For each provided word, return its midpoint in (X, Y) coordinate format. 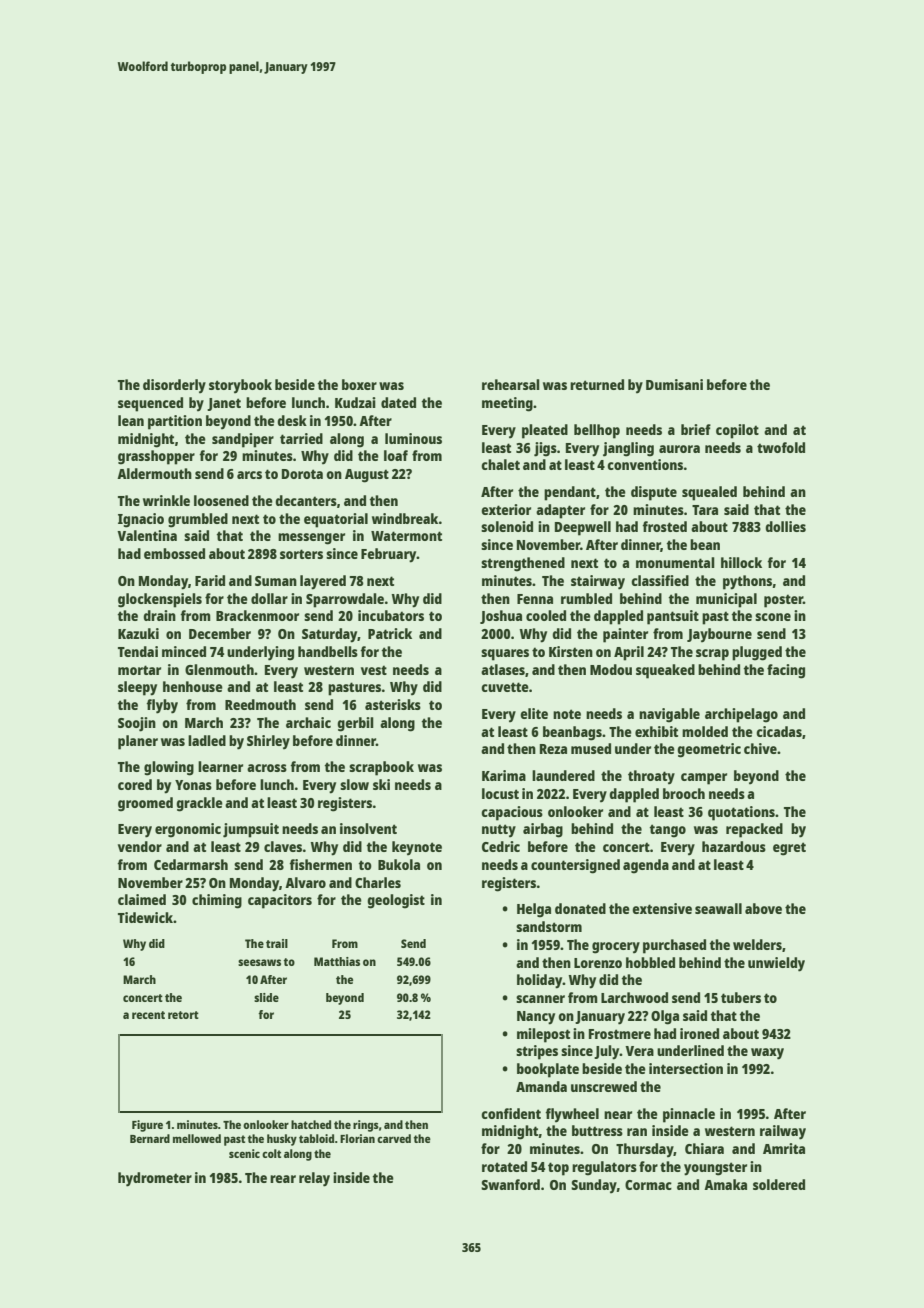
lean (131, 420)
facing (786, 671)
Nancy (536, 1018)
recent (148, 1015)
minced (184, 651)
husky (282, 1140)
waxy (767, 1054)
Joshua (501, 617)
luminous (413, 438)
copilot (737, 431)
